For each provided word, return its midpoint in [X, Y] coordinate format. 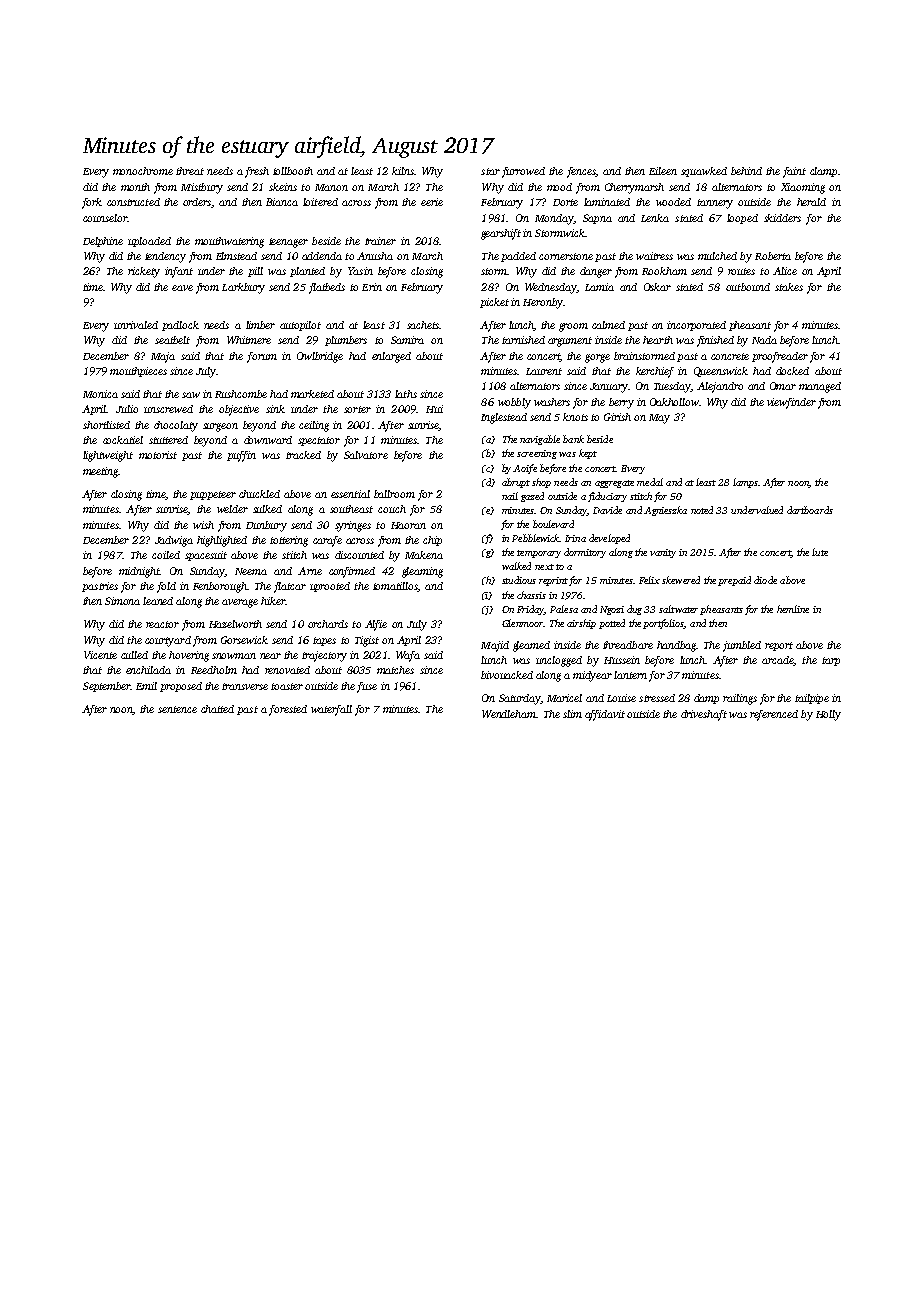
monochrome [143, 171]
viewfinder [791, 403]
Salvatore [366, 455]
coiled [166, 555]
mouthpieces [138, 372]
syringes [353, 526]
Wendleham [509, 714]
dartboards [810, 510]
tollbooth [293, 171]
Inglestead [504, 418]
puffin [241, 456]
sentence [177, 709]
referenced [774, 715]
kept [588, 454]
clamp [823, 172]
